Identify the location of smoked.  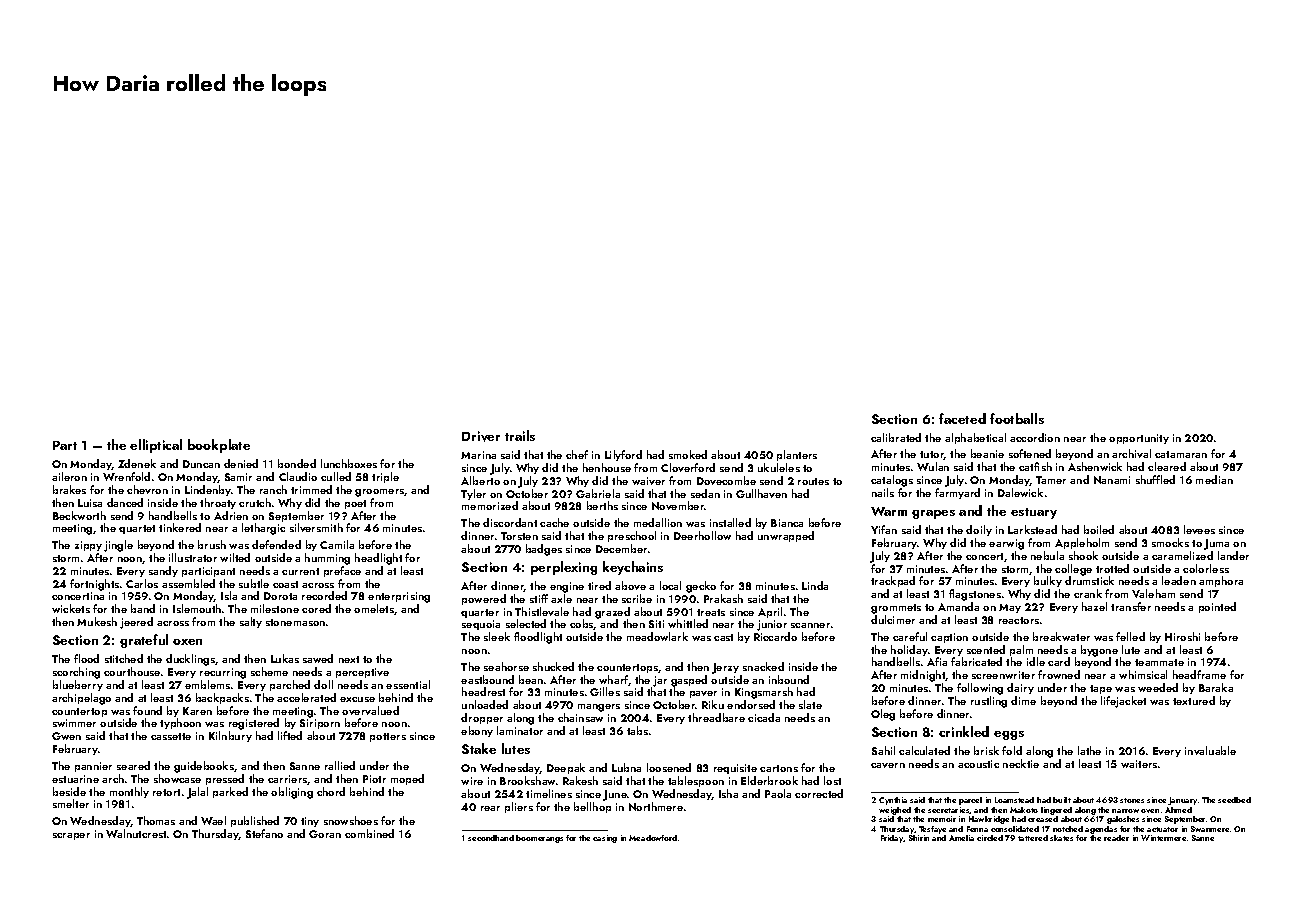
(688, 454).
